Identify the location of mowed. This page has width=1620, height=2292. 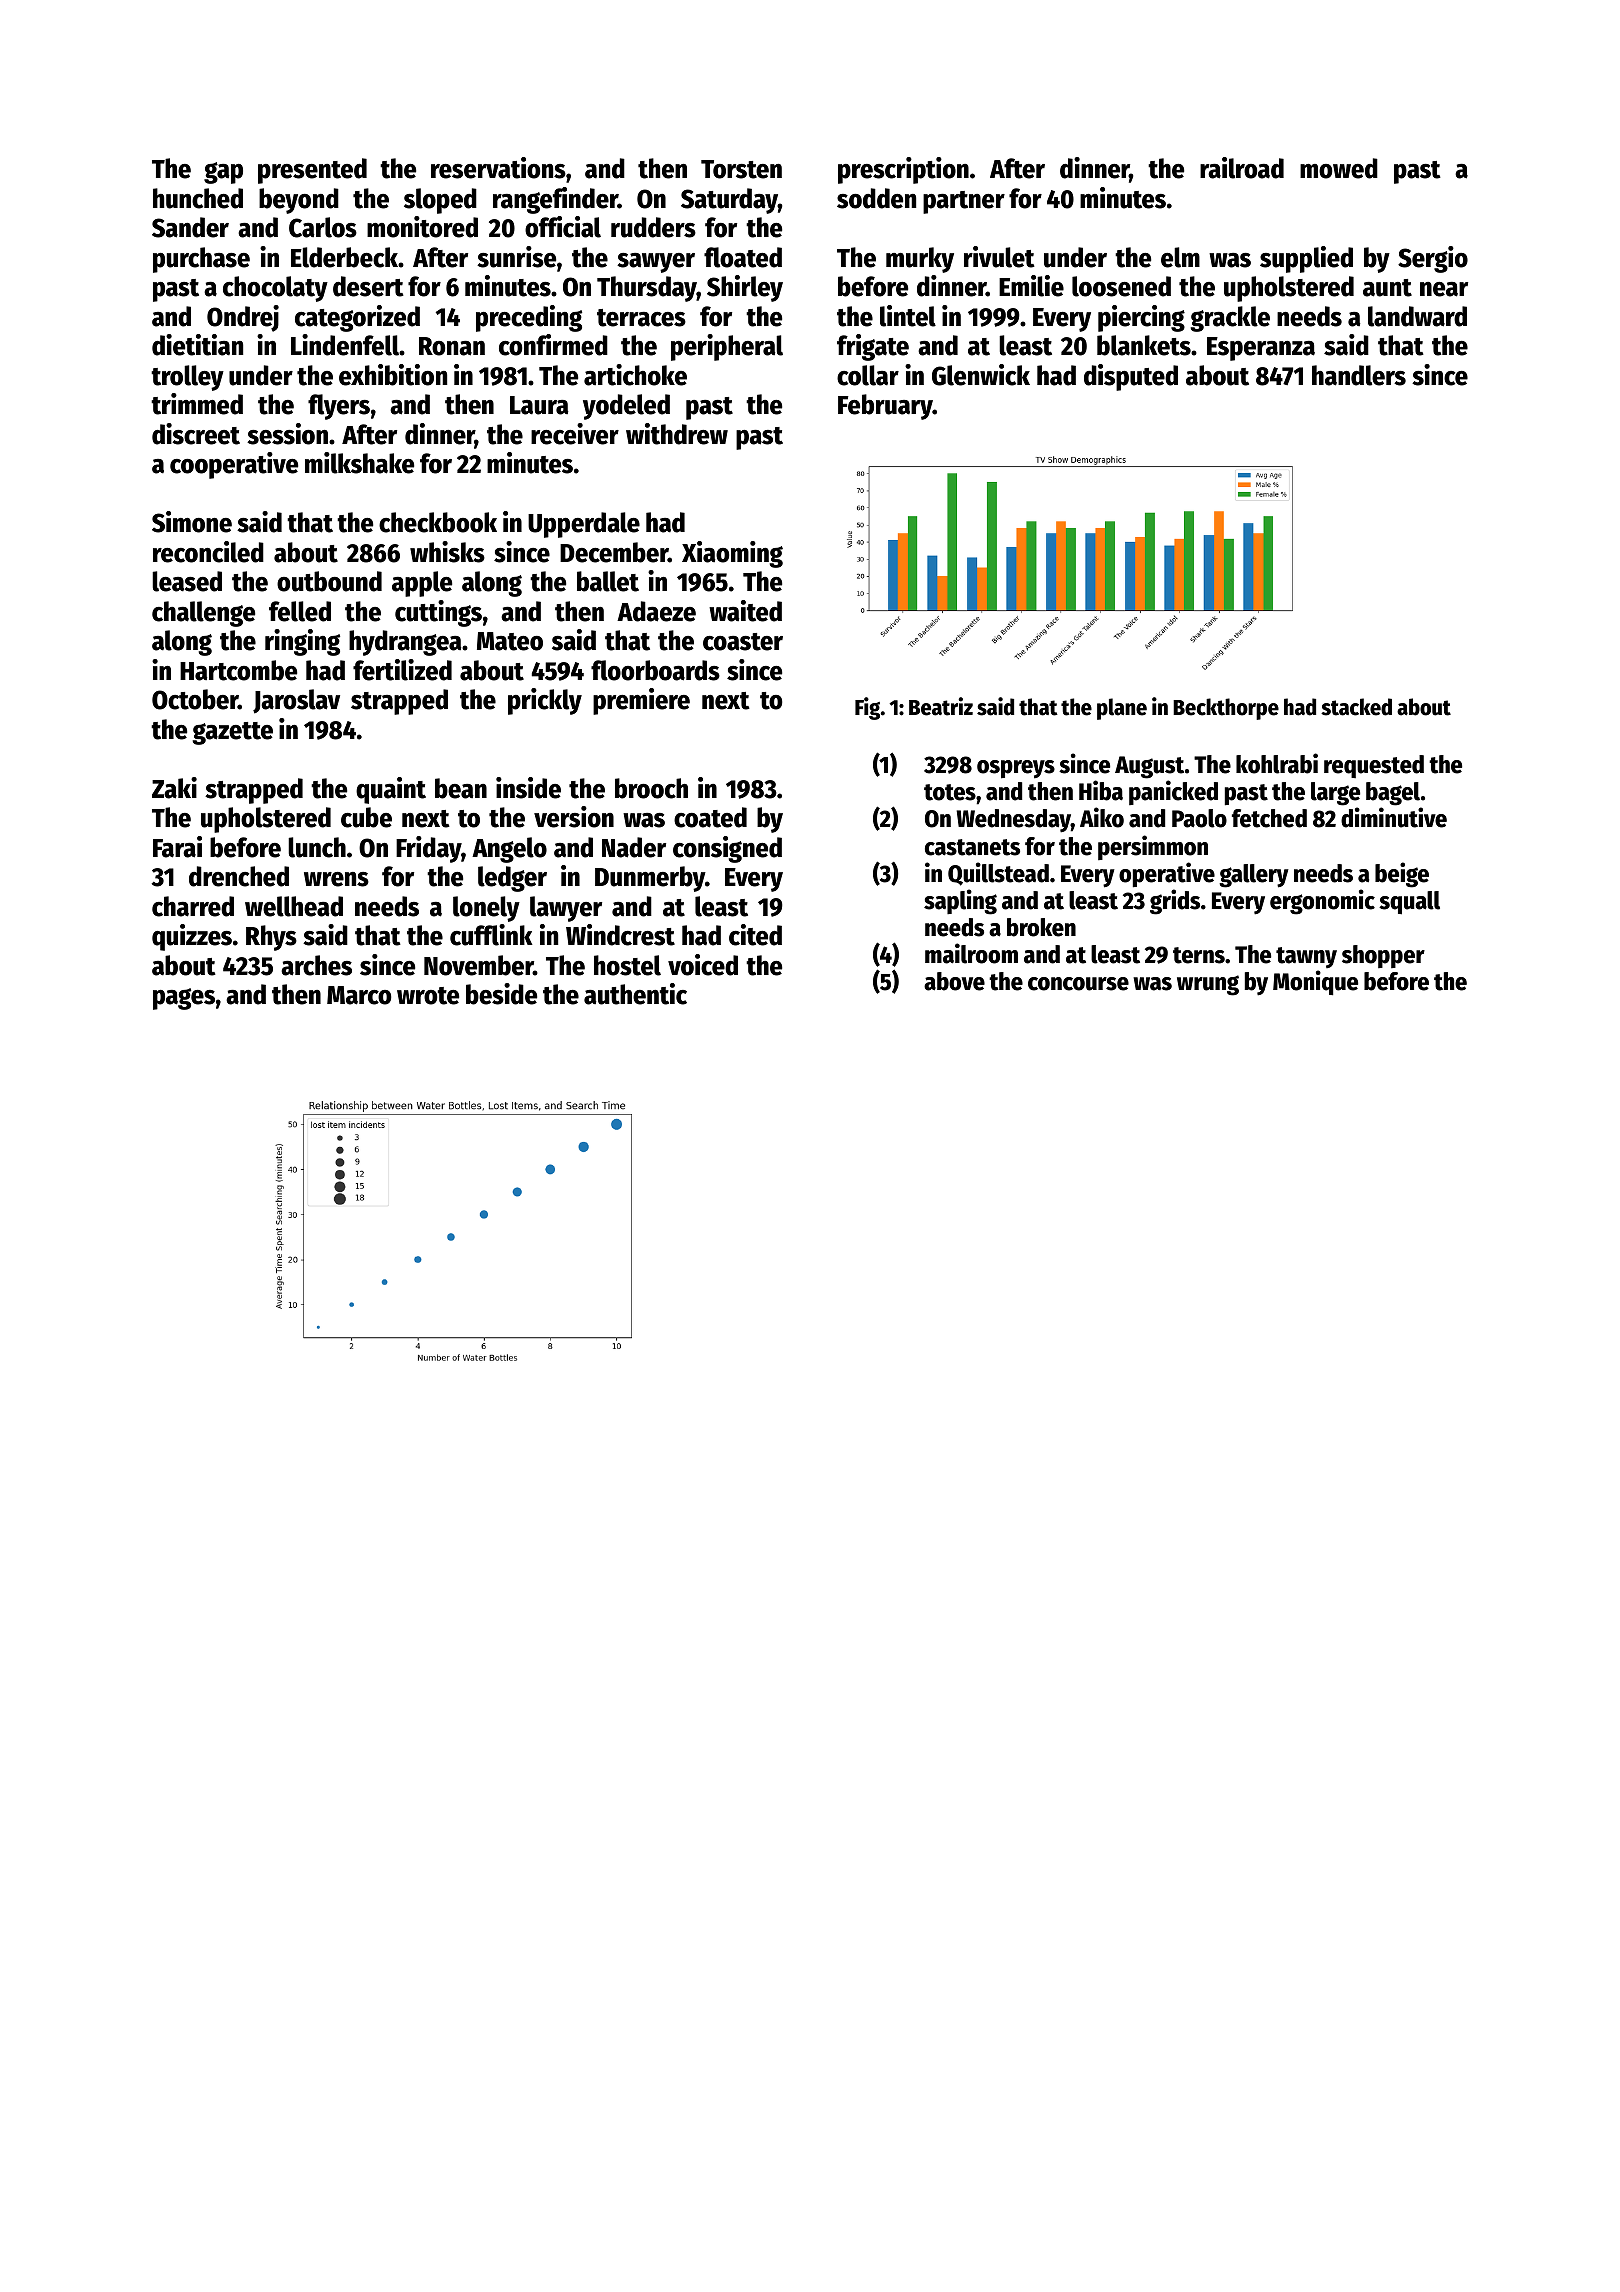
(1339, 168).
